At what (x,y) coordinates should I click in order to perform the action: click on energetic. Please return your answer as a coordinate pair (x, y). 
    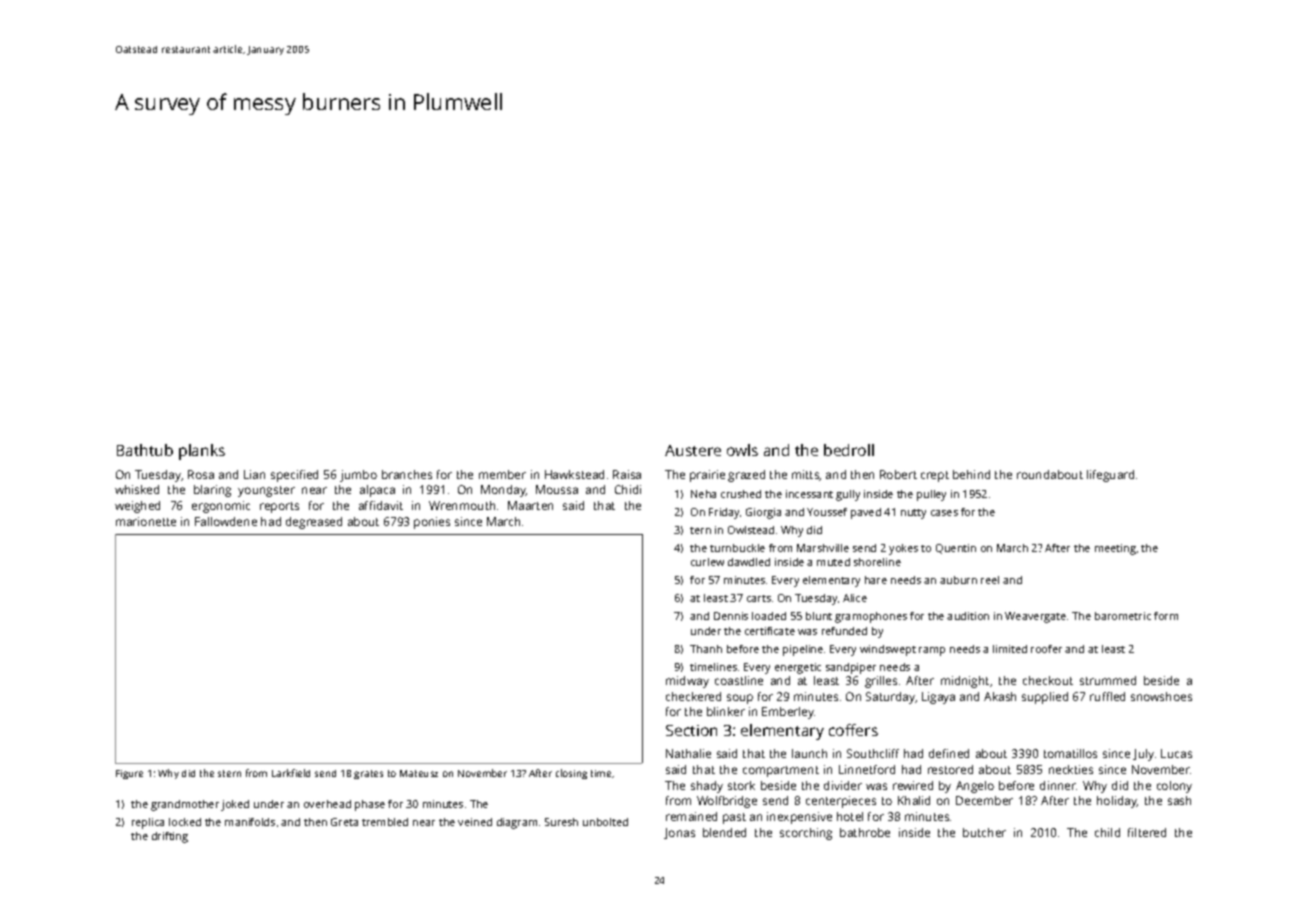
    Looking at the image, I should click on (798, 668).
